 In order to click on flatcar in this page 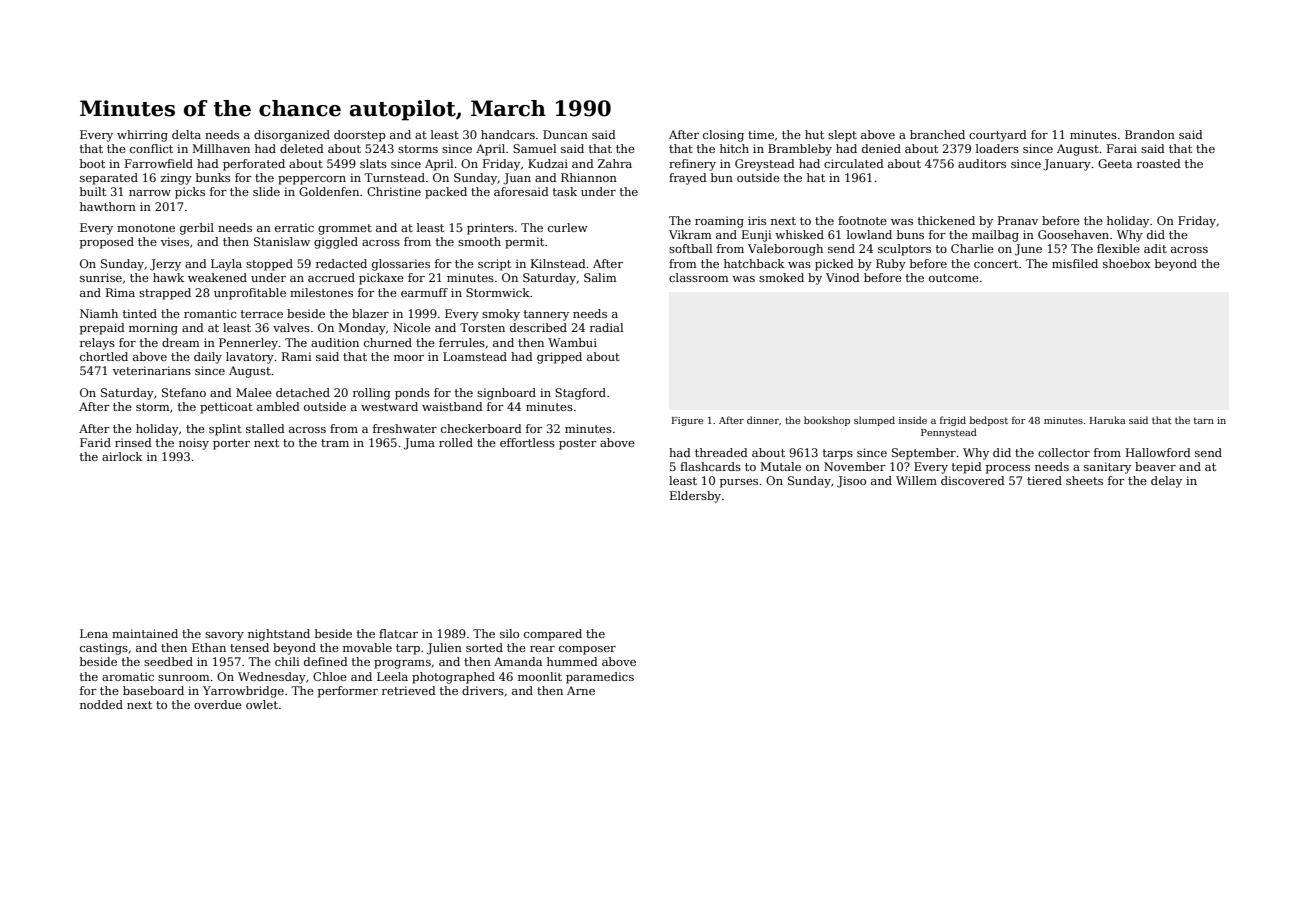, I will do `click(398, 633)`.
